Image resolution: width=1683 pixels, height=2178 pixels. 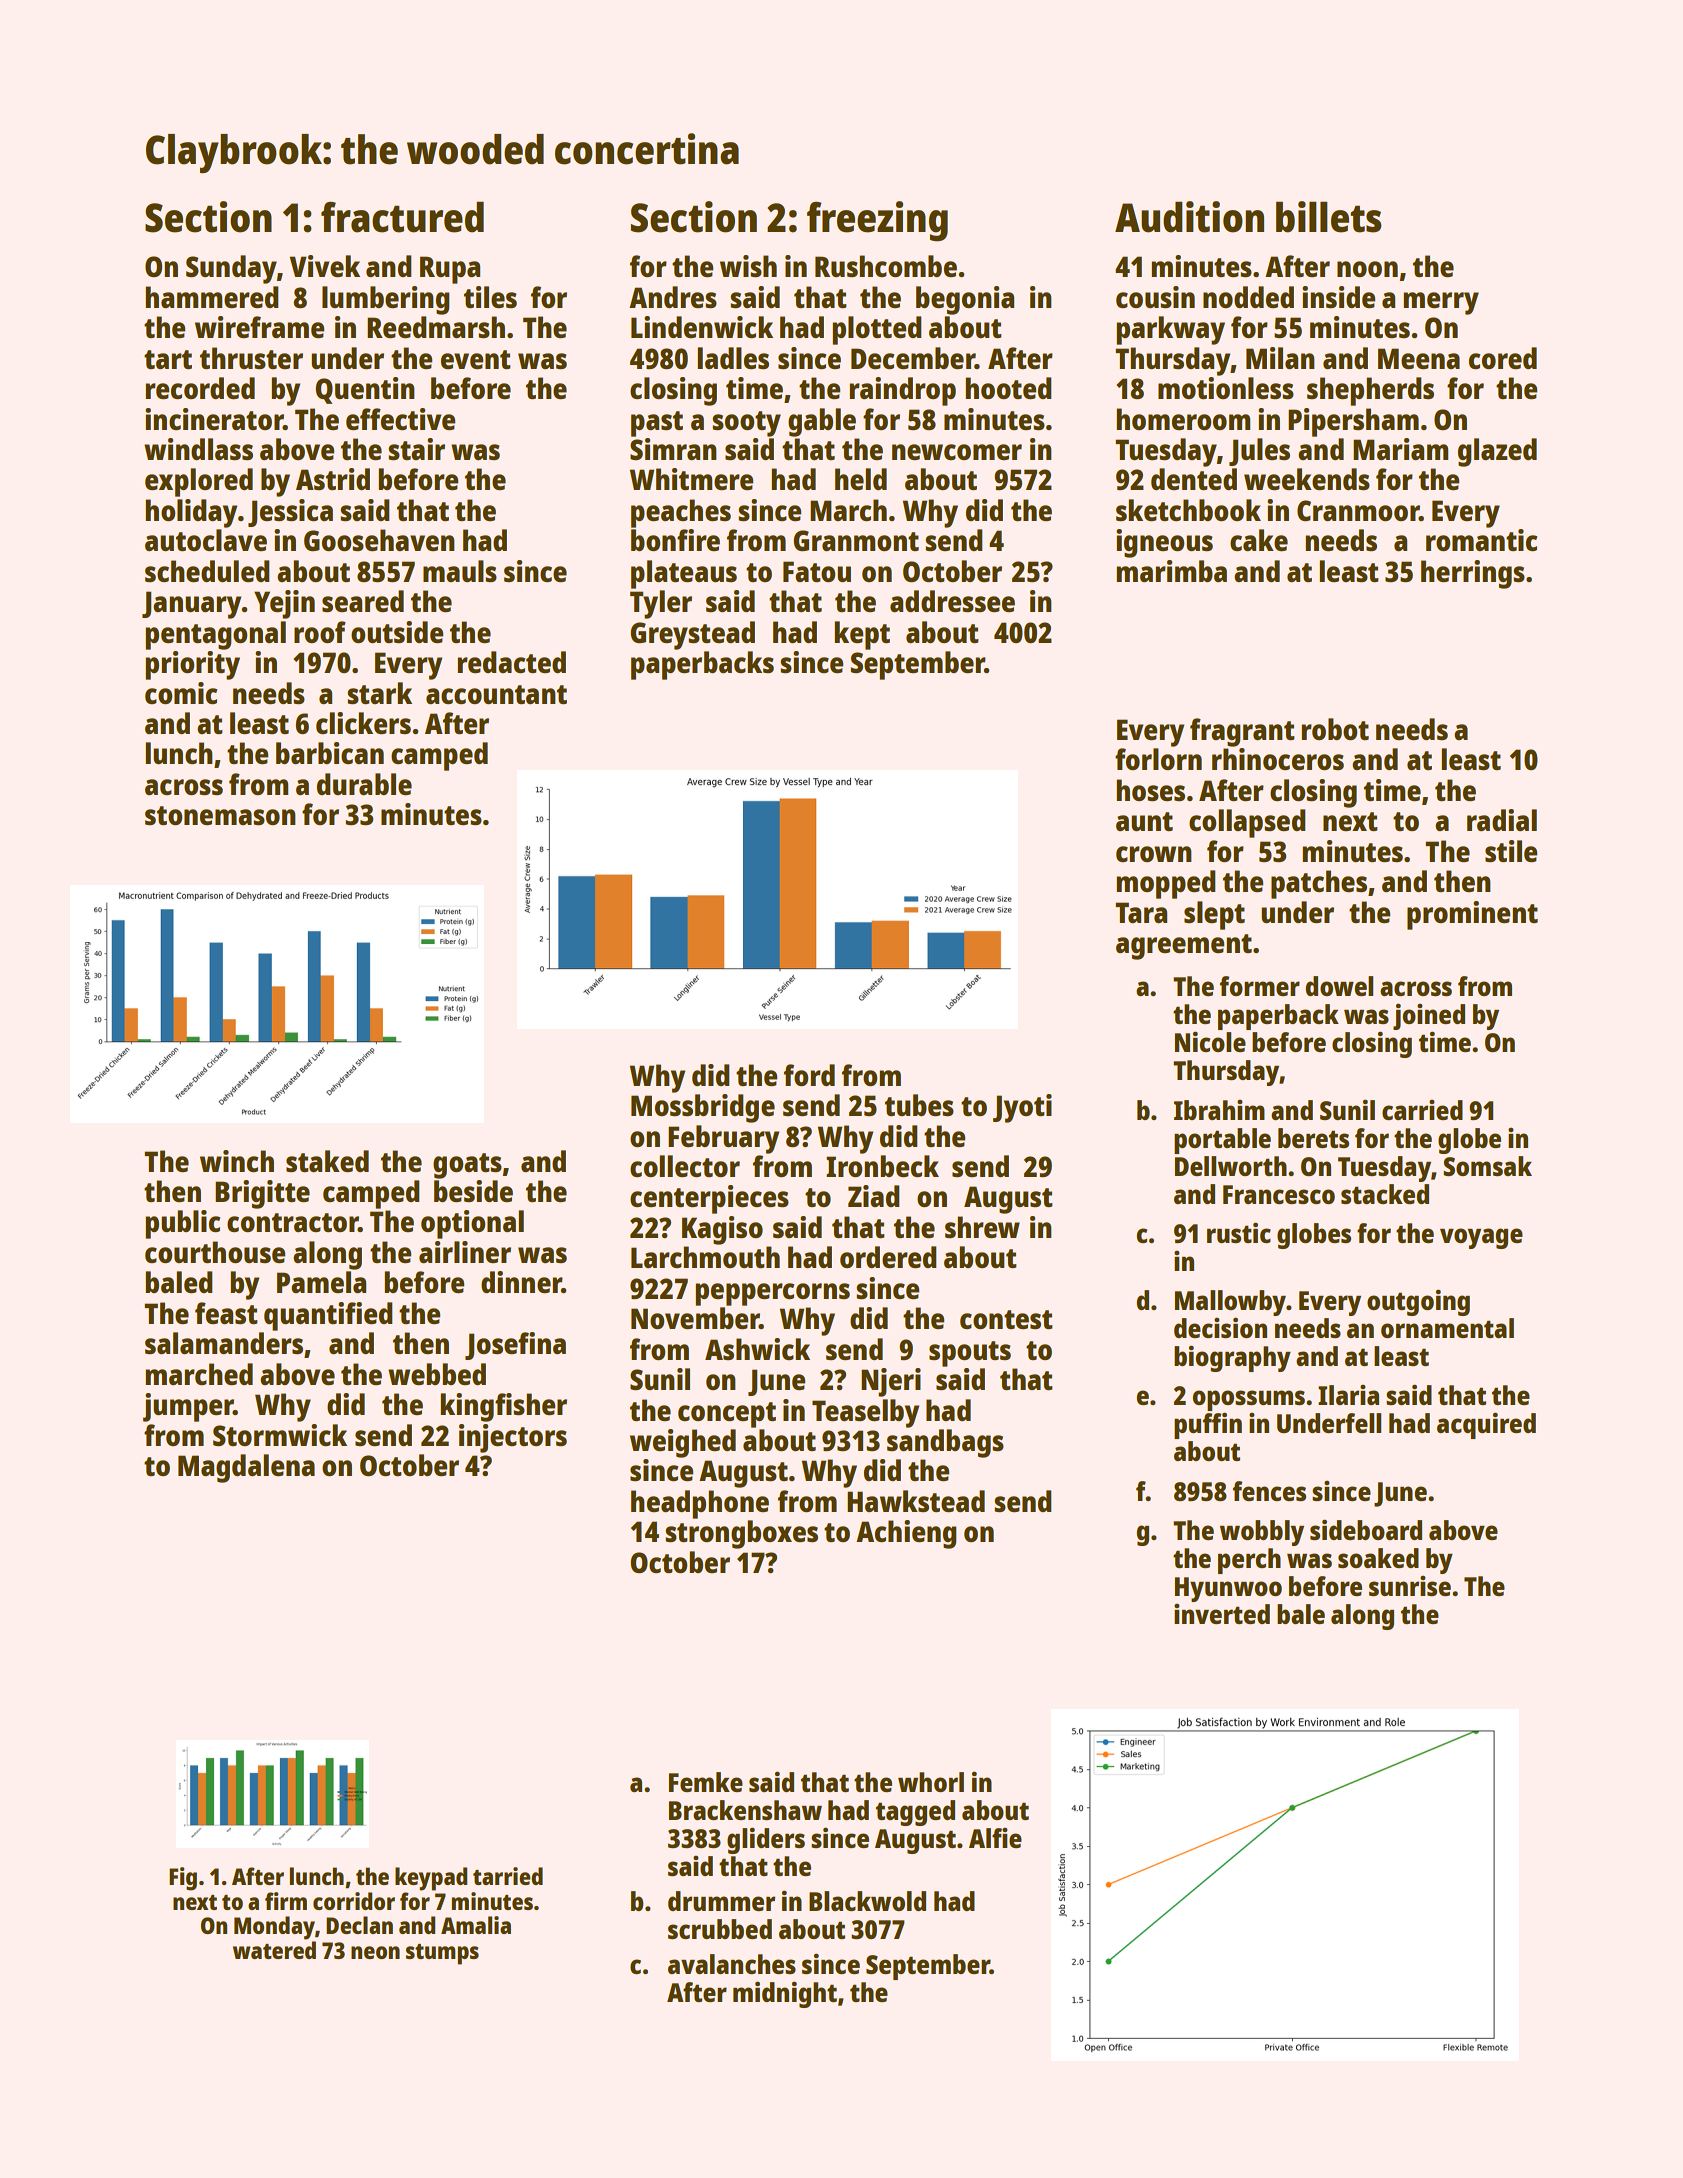 I want to click on cake, so click(x=1259, y=540).
